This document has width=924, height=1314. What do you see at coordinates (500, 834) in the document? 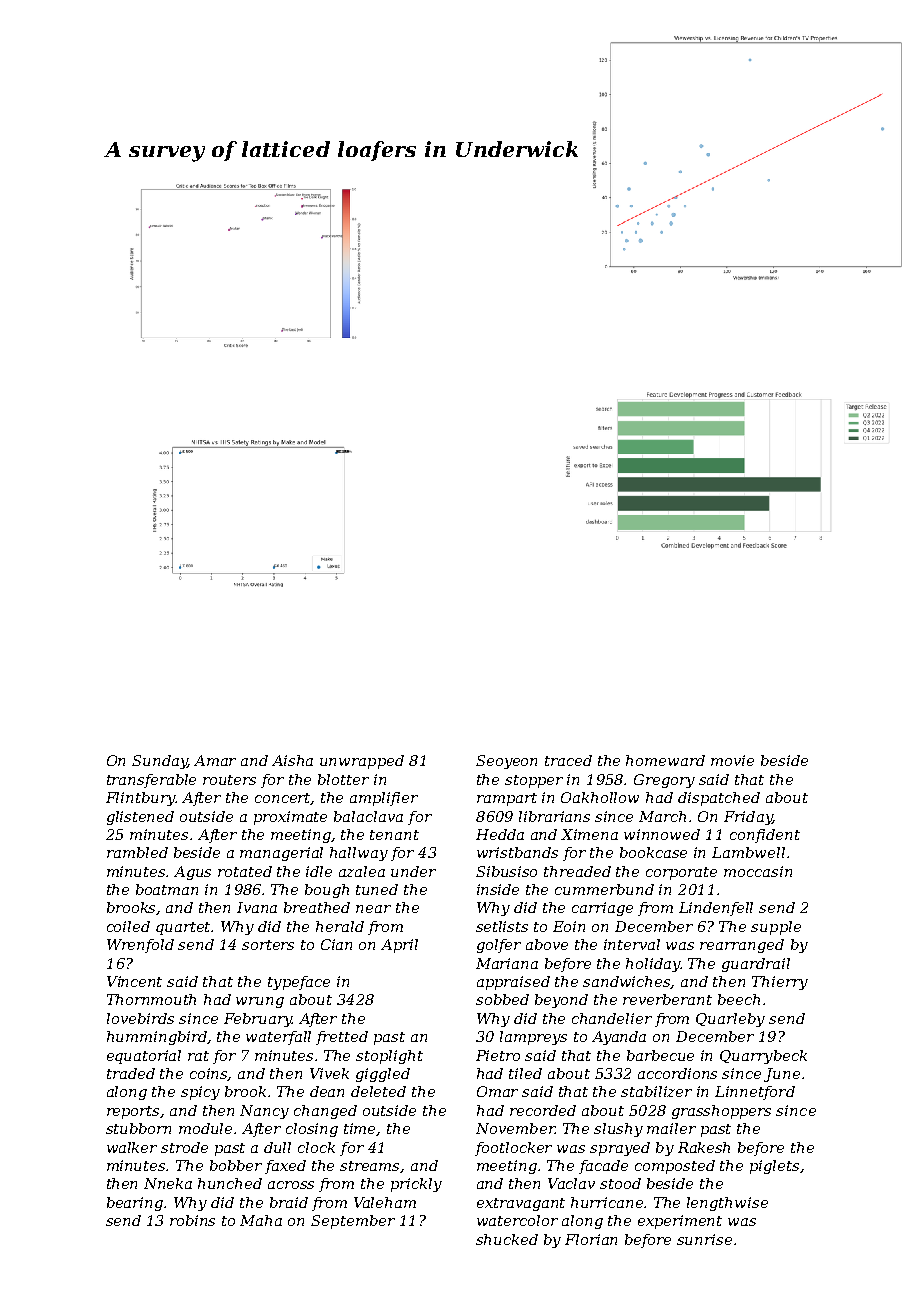
I see `Hedda` at bounding box center [500, 834].
